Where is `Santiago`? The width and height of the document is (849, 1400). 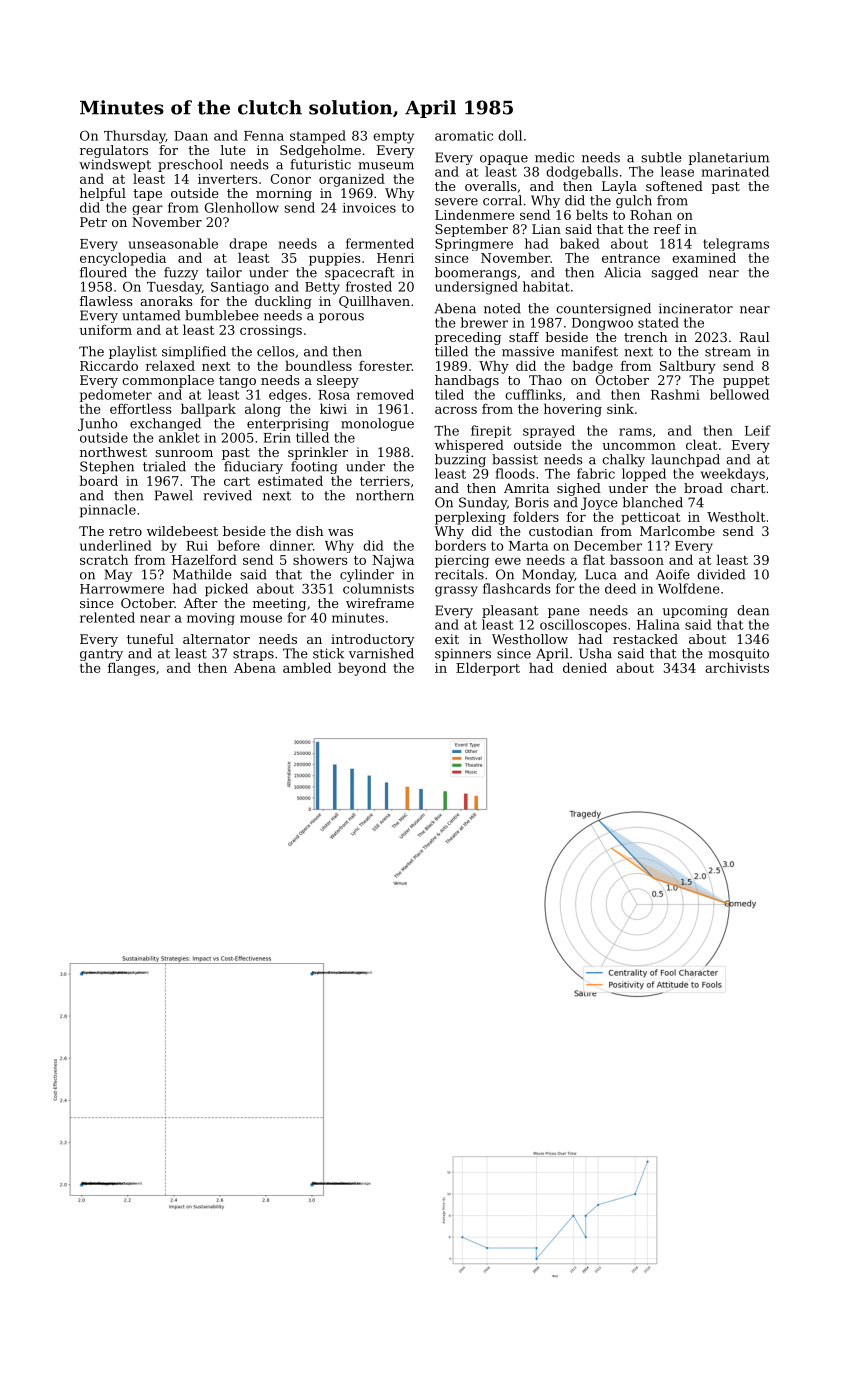 Santiago is located at coordinates (240, 288).
